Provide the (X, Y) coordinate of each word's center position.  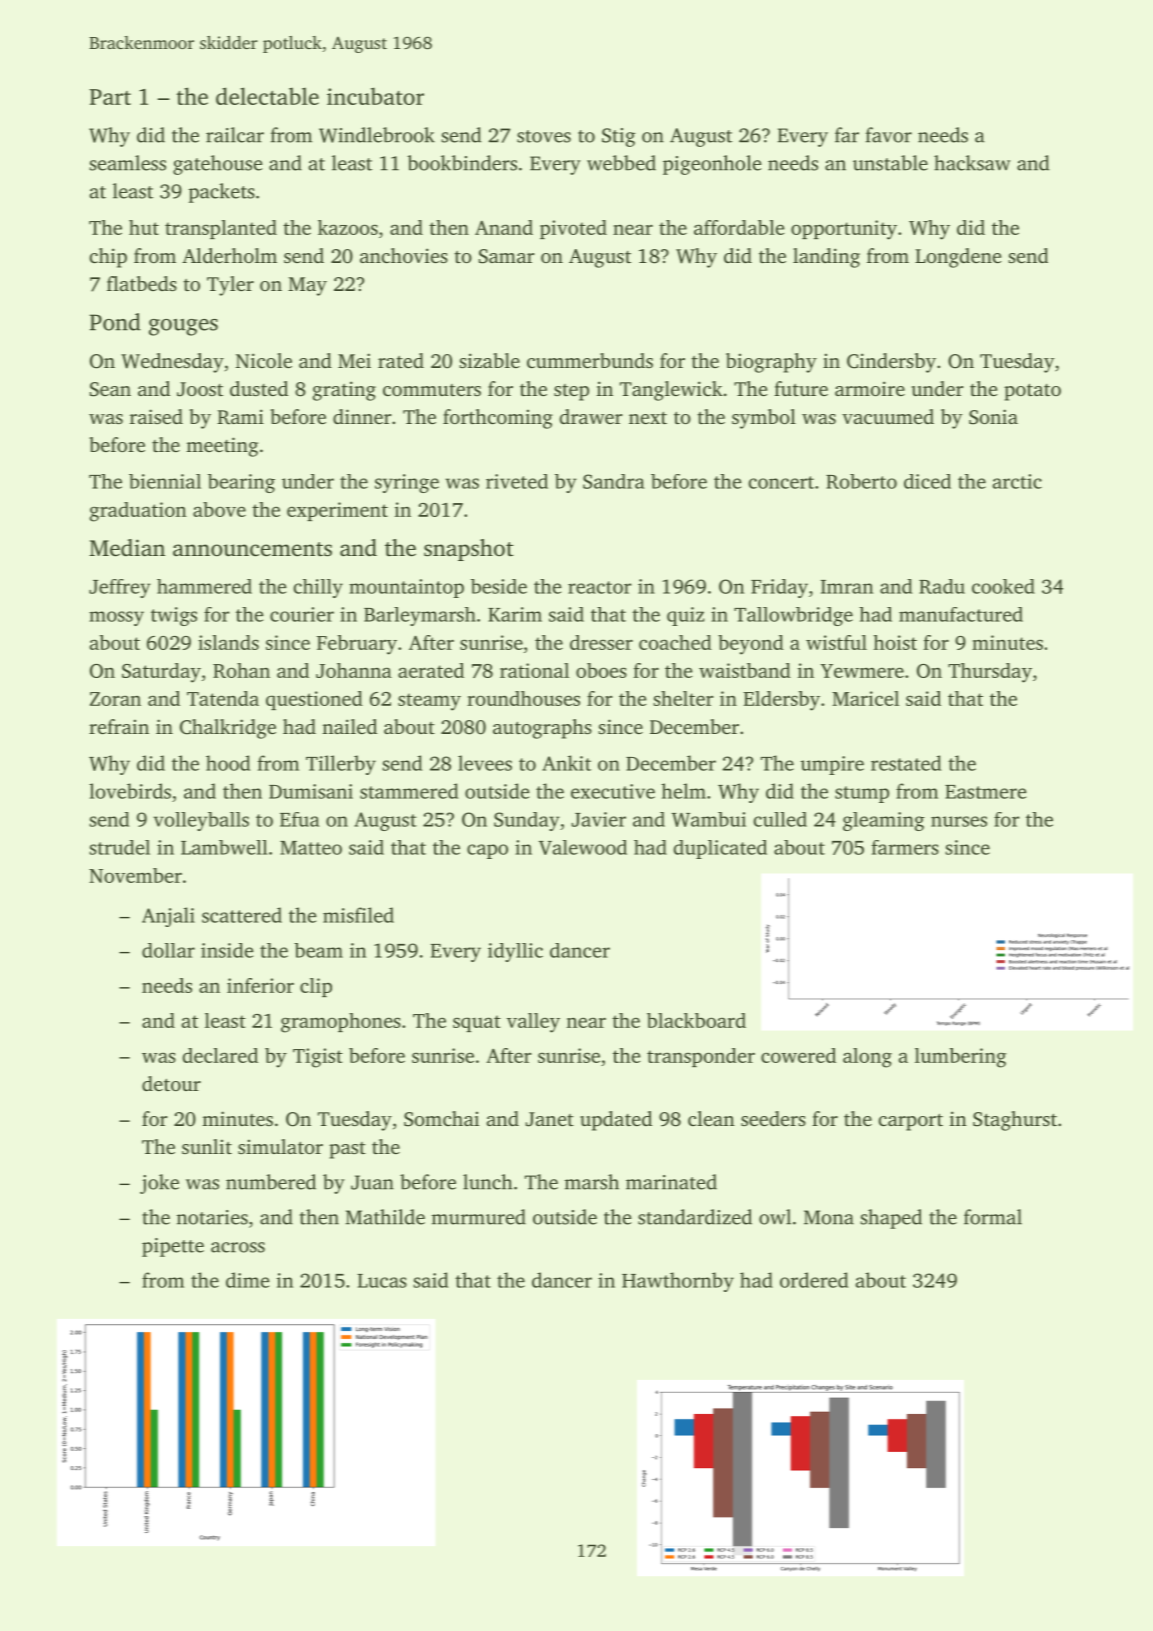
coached (675, 642)
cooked (1003, 586)
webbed (621, 163)
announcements (252, 549)
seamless (127, 163)
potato (1032, 392)
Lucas (382, 1281)
